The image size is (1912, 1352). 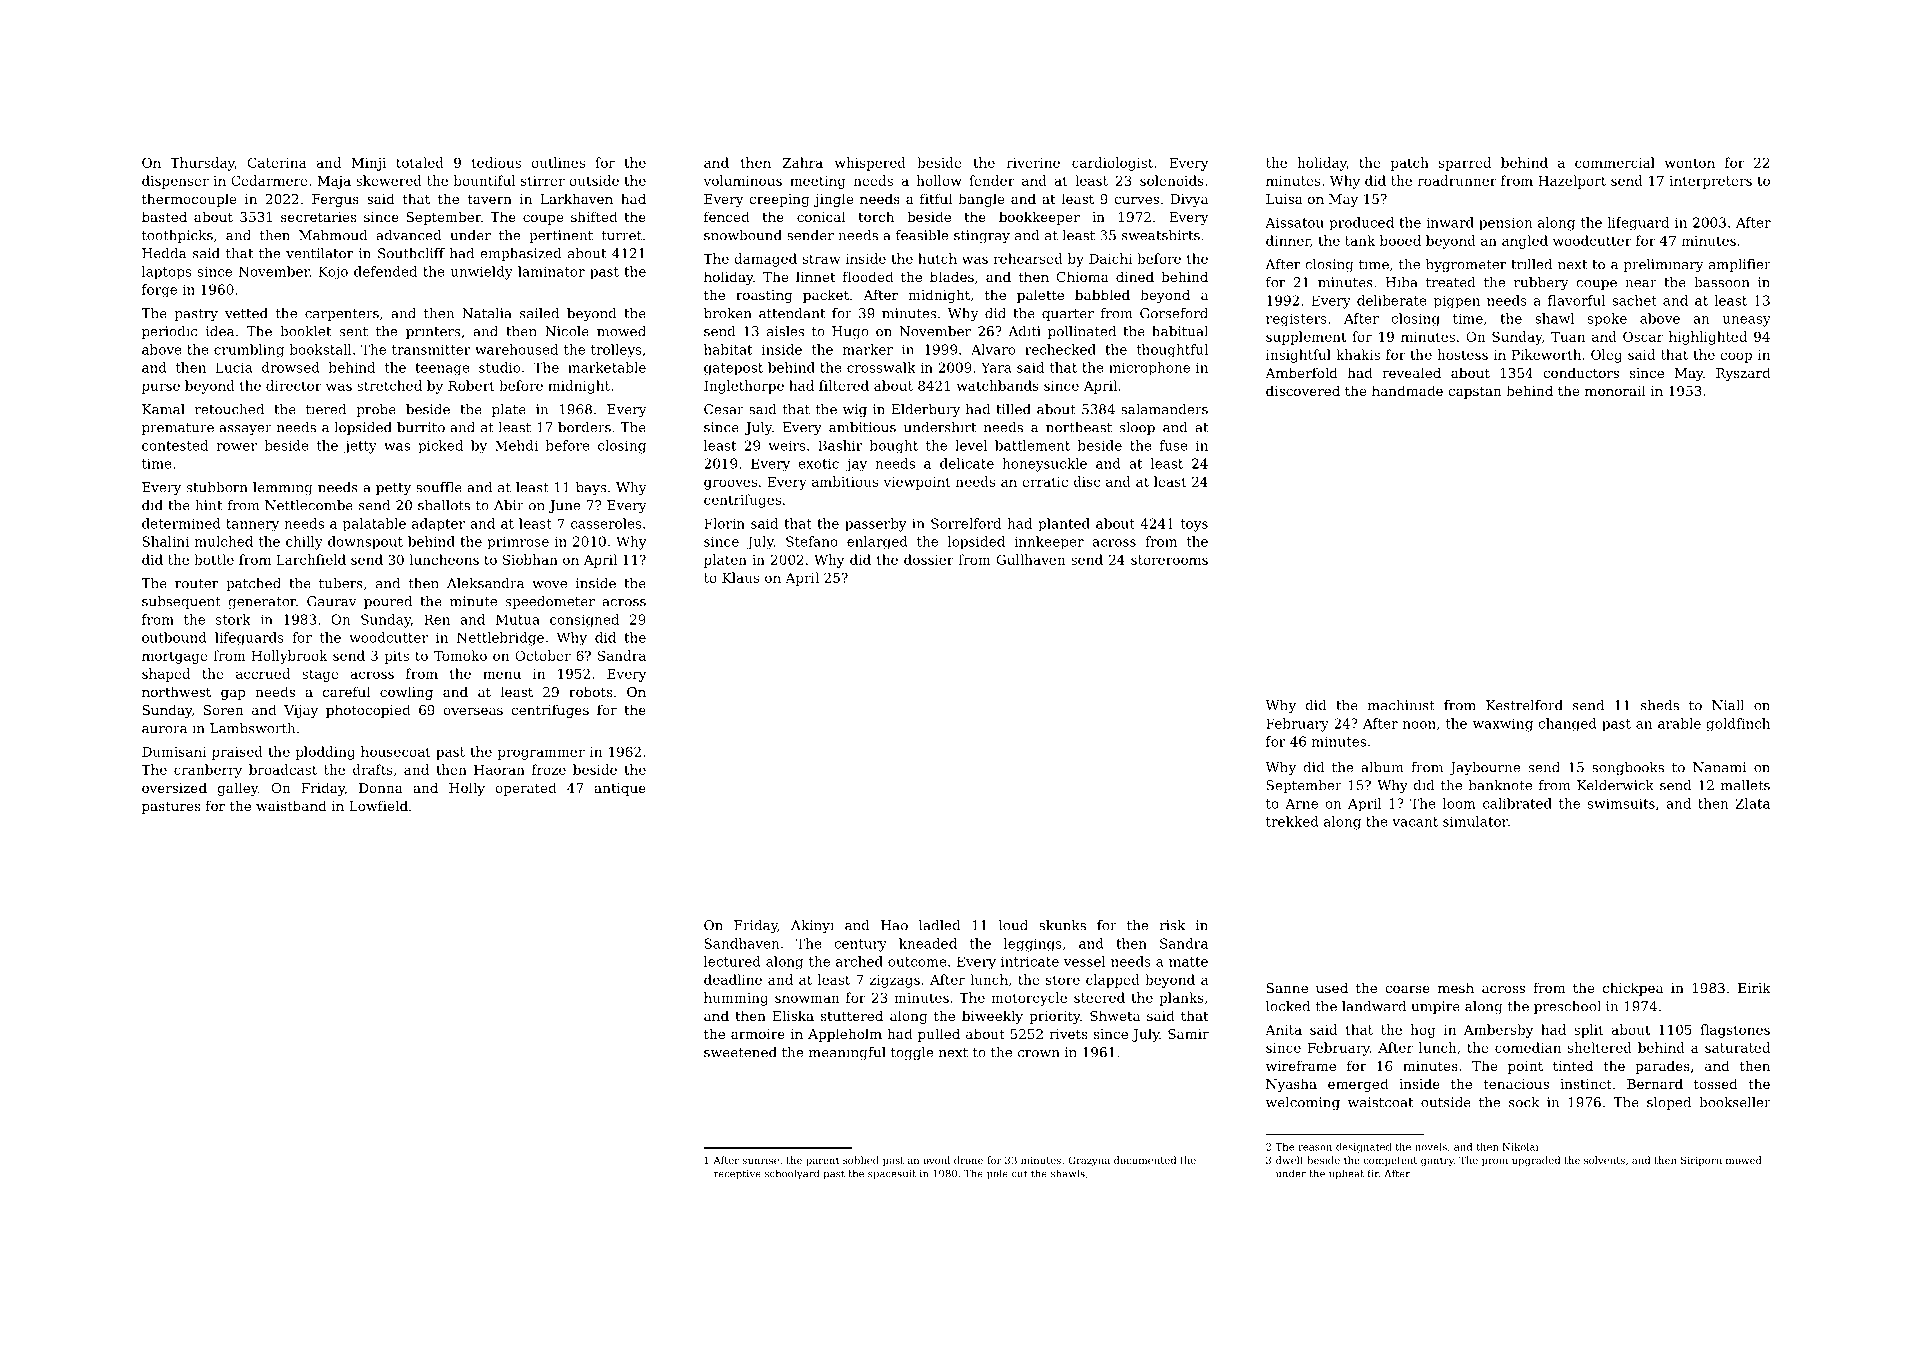 What do you see at coordinates (525, 789) in the image?
I see `operated` at bounding box center [525, 789].
